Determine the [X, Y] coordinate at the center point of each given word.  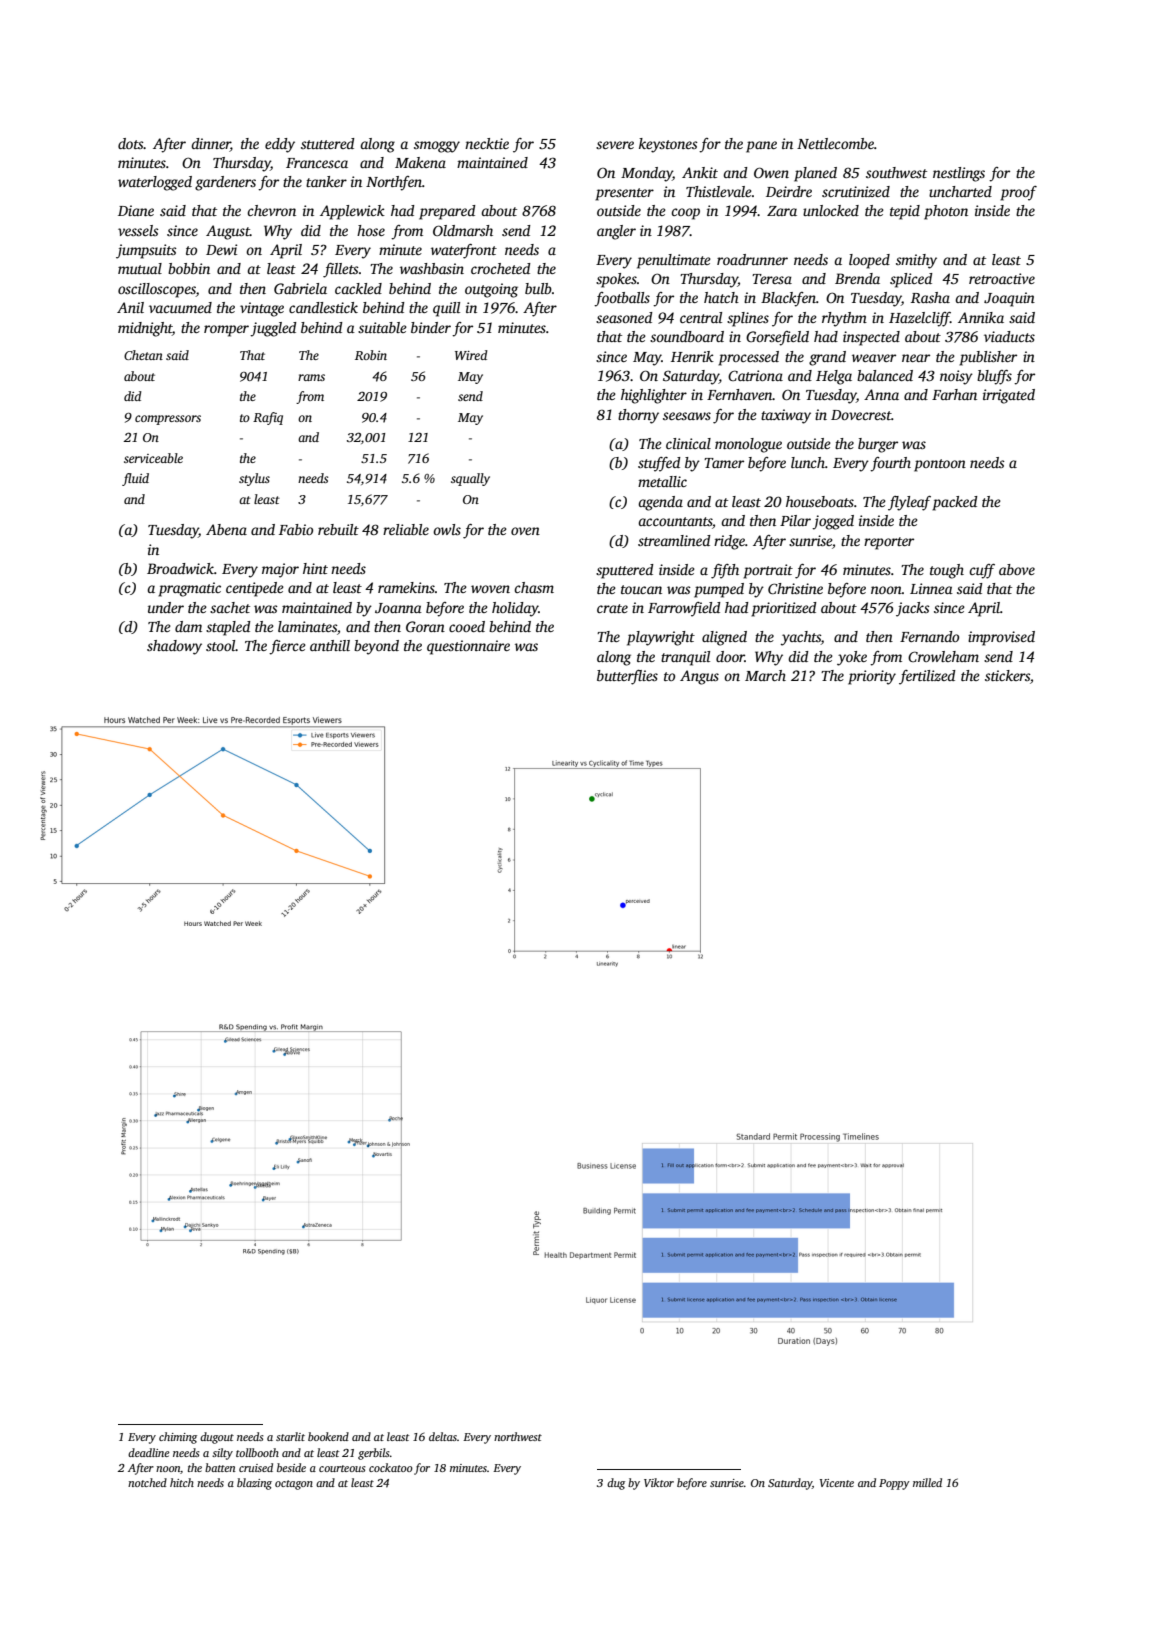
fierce [287, 647]
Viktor [659, 1482]
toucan [641, 589]
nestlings [959, 174]
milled [927, 1482]
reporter [889, 543]
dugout [217, 1438]
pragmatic [189, 589]
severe [615, 145]
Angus [699, 677]
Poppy [894, 1484]
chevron [271, 210]
